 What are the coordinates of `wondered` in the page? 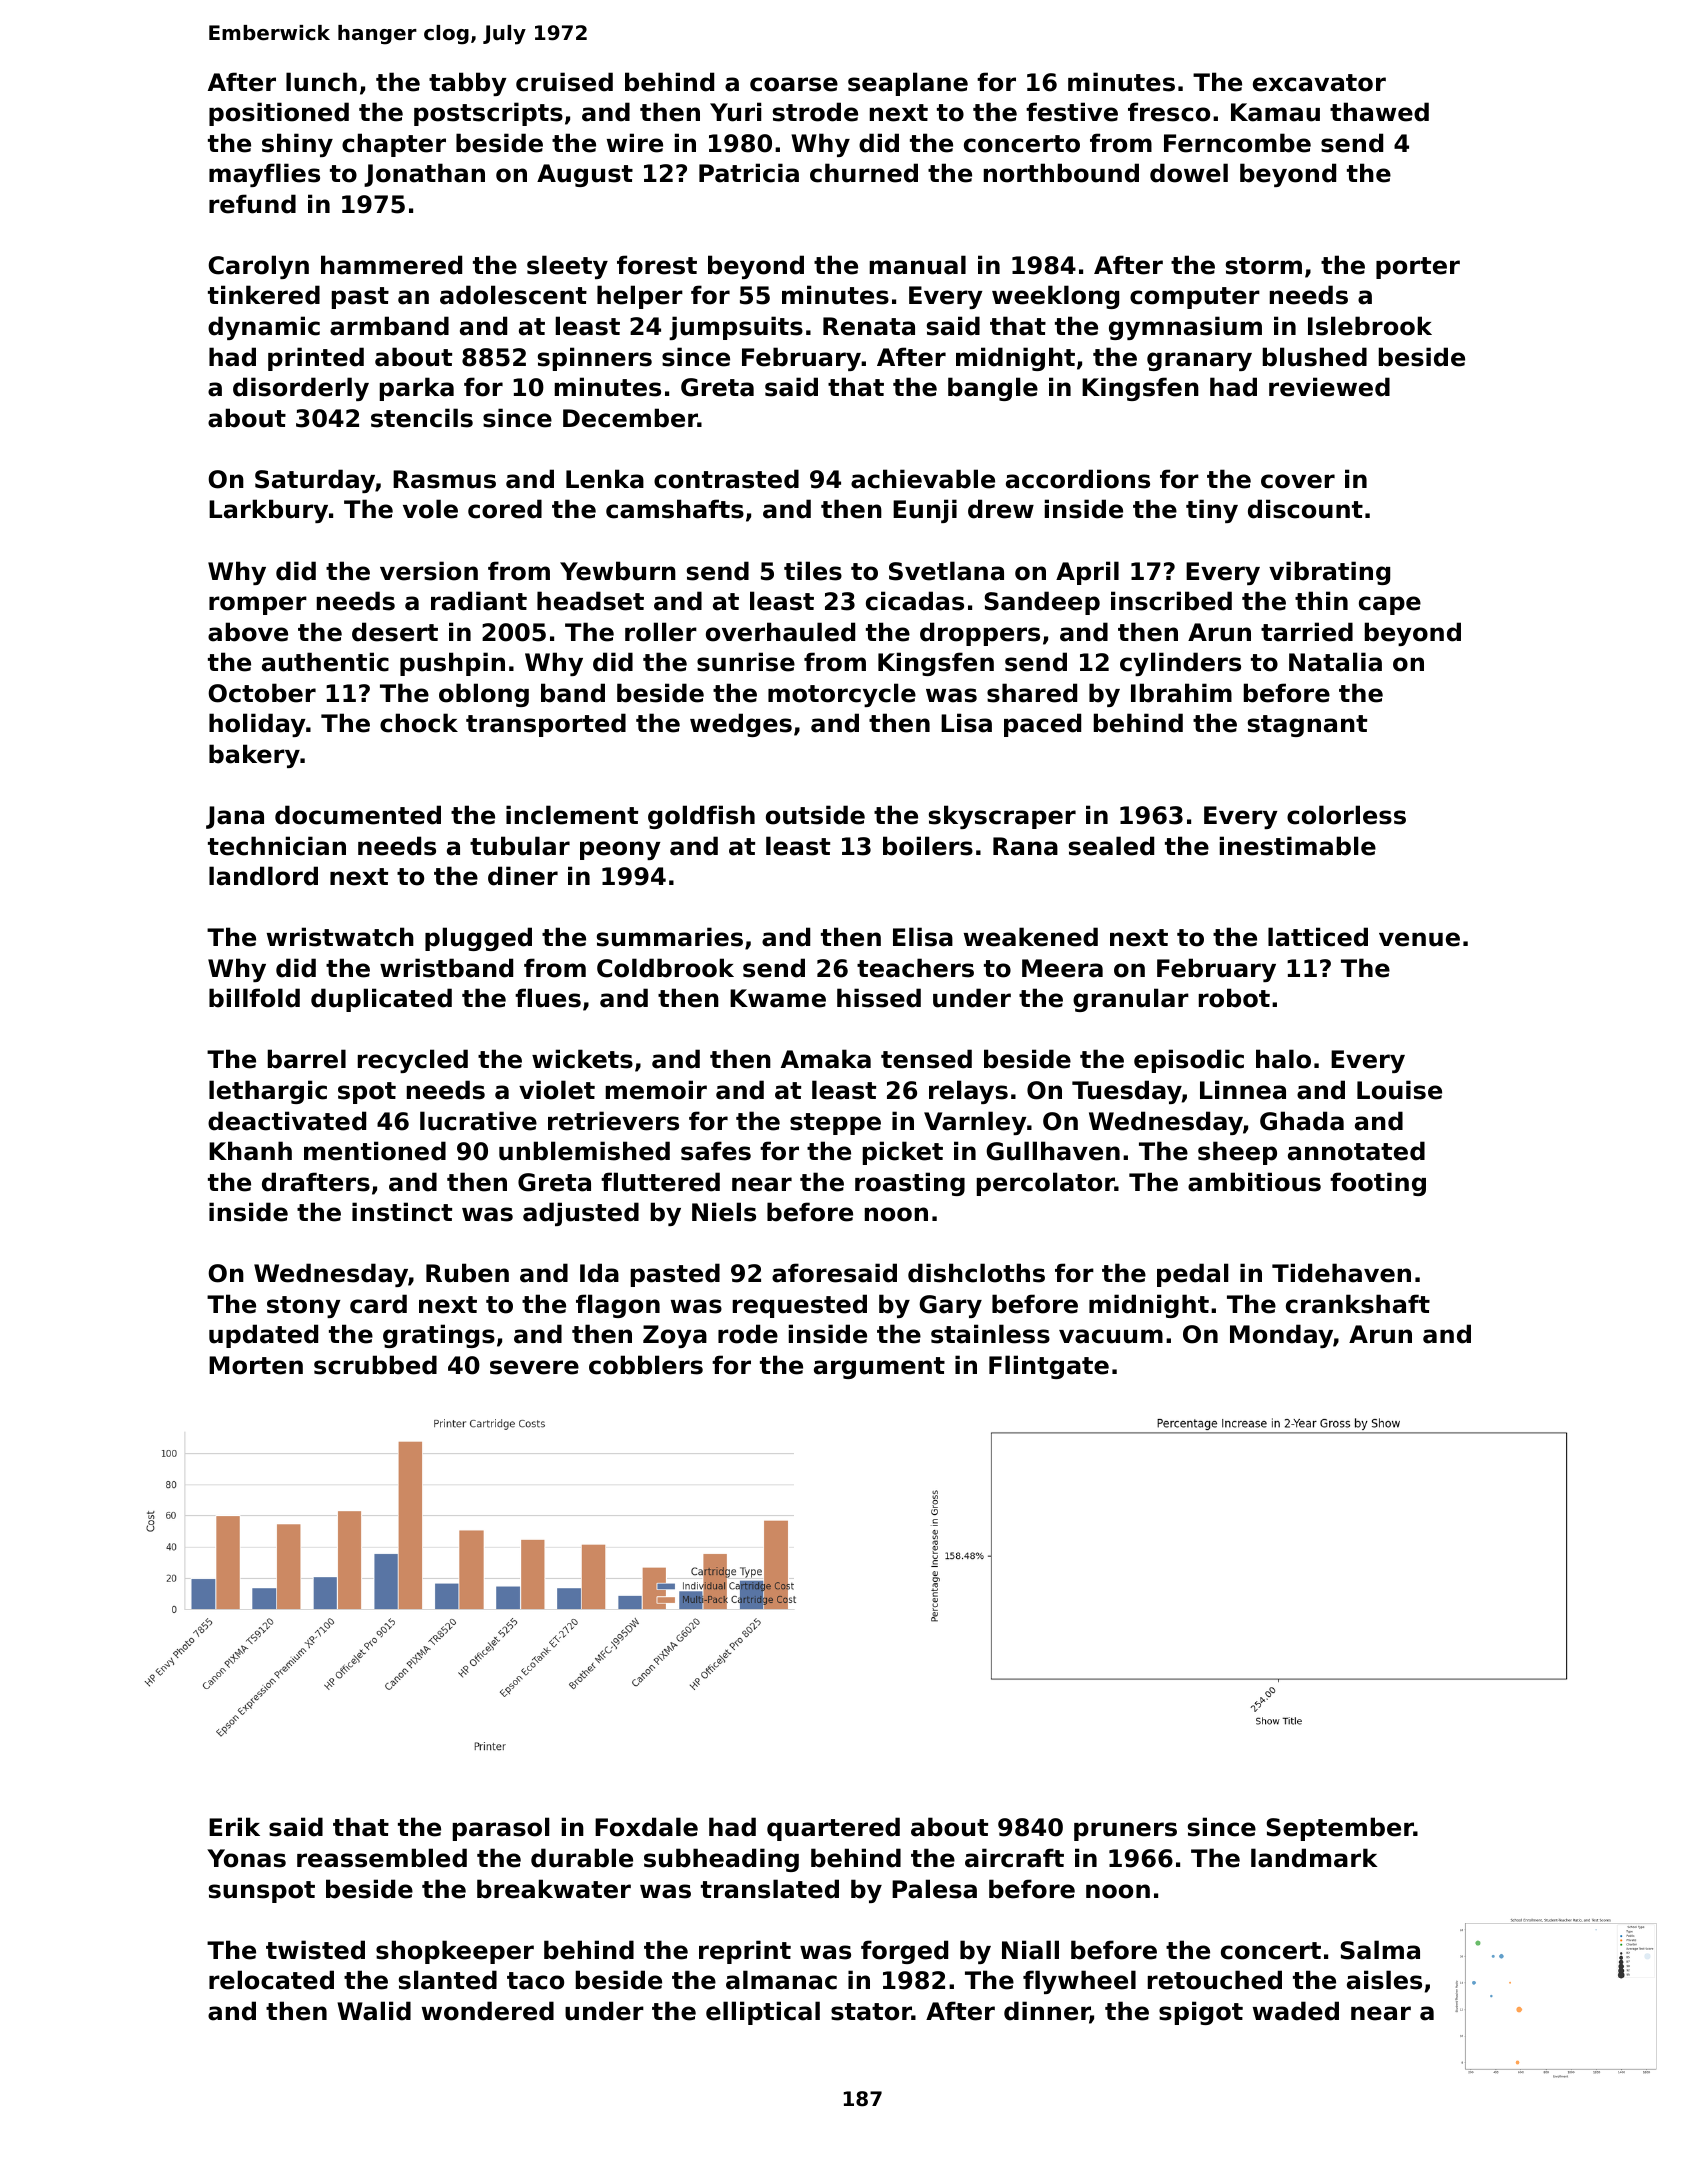 It's located at (488, 2011).
